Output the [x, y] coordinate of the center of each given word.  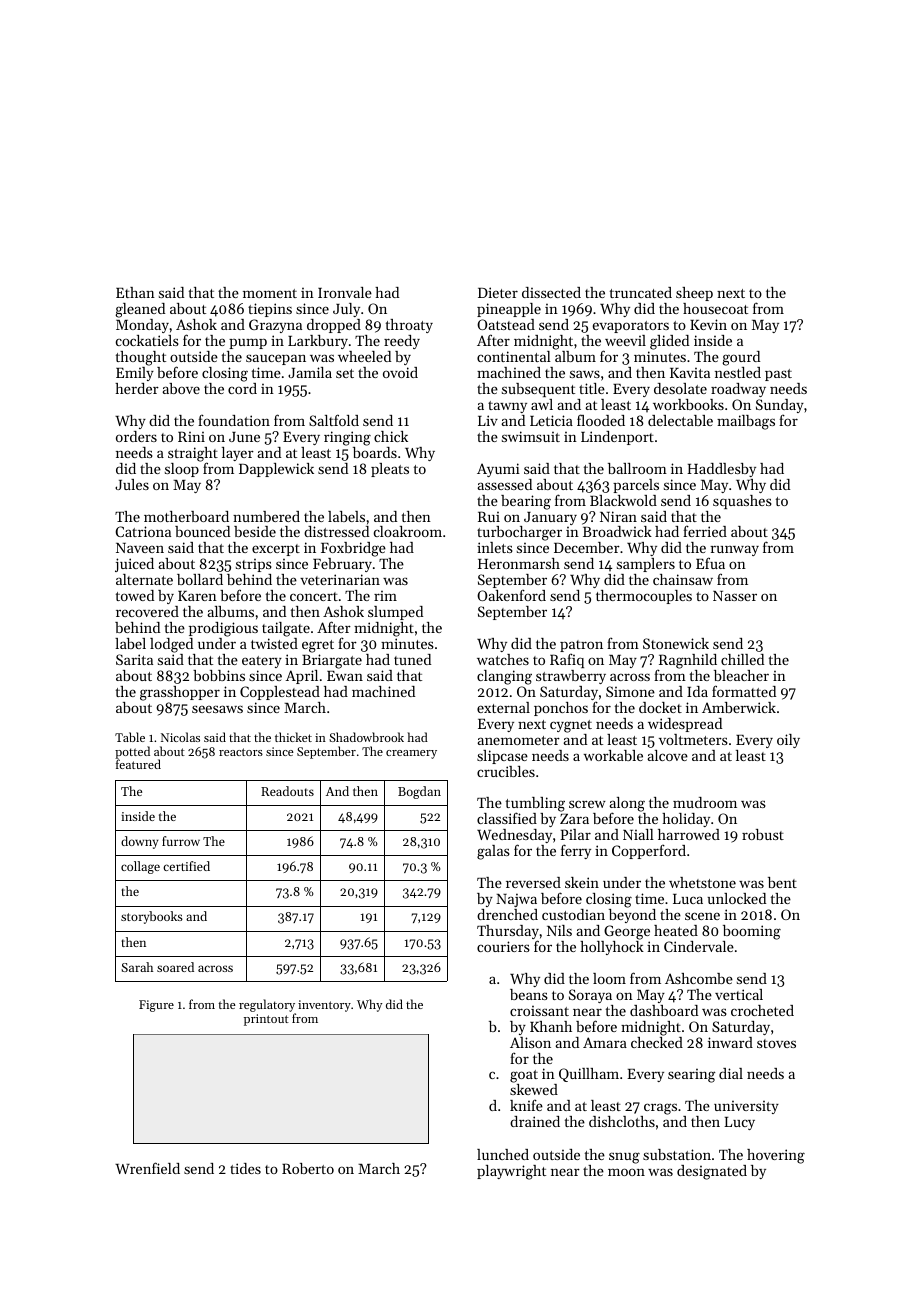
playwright [511, 1172]
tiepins [270, 310]
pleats [390, 470]
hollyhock [612, 948]
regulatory [267, 1005]
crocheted [762, 1010]
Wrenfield [147, 1168]
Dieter [498, 292]
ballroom [637, 468]
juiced [134, 565]
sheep [694, 294]
